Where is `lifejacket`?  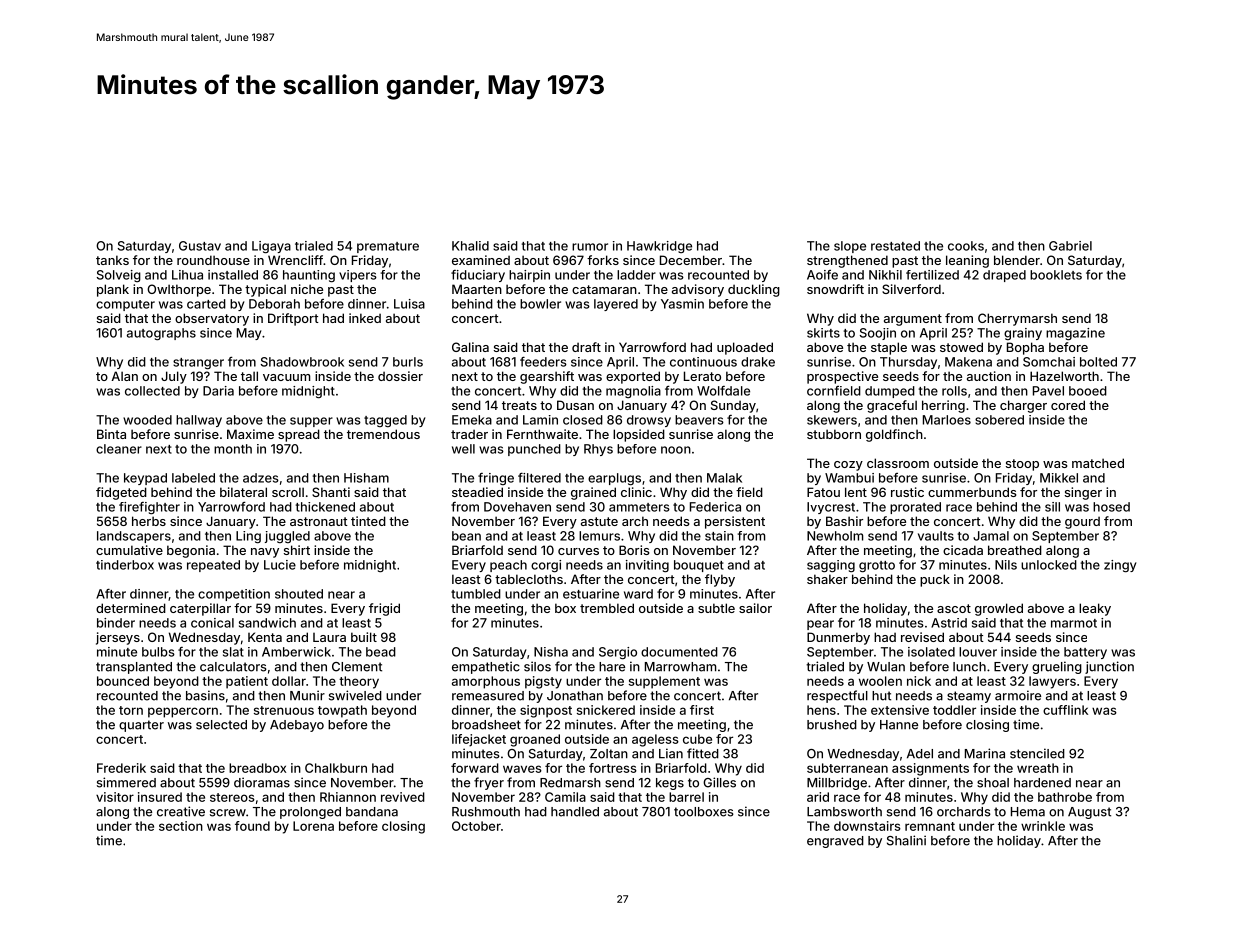 lifejacket is located at coordinates (479, 740).
